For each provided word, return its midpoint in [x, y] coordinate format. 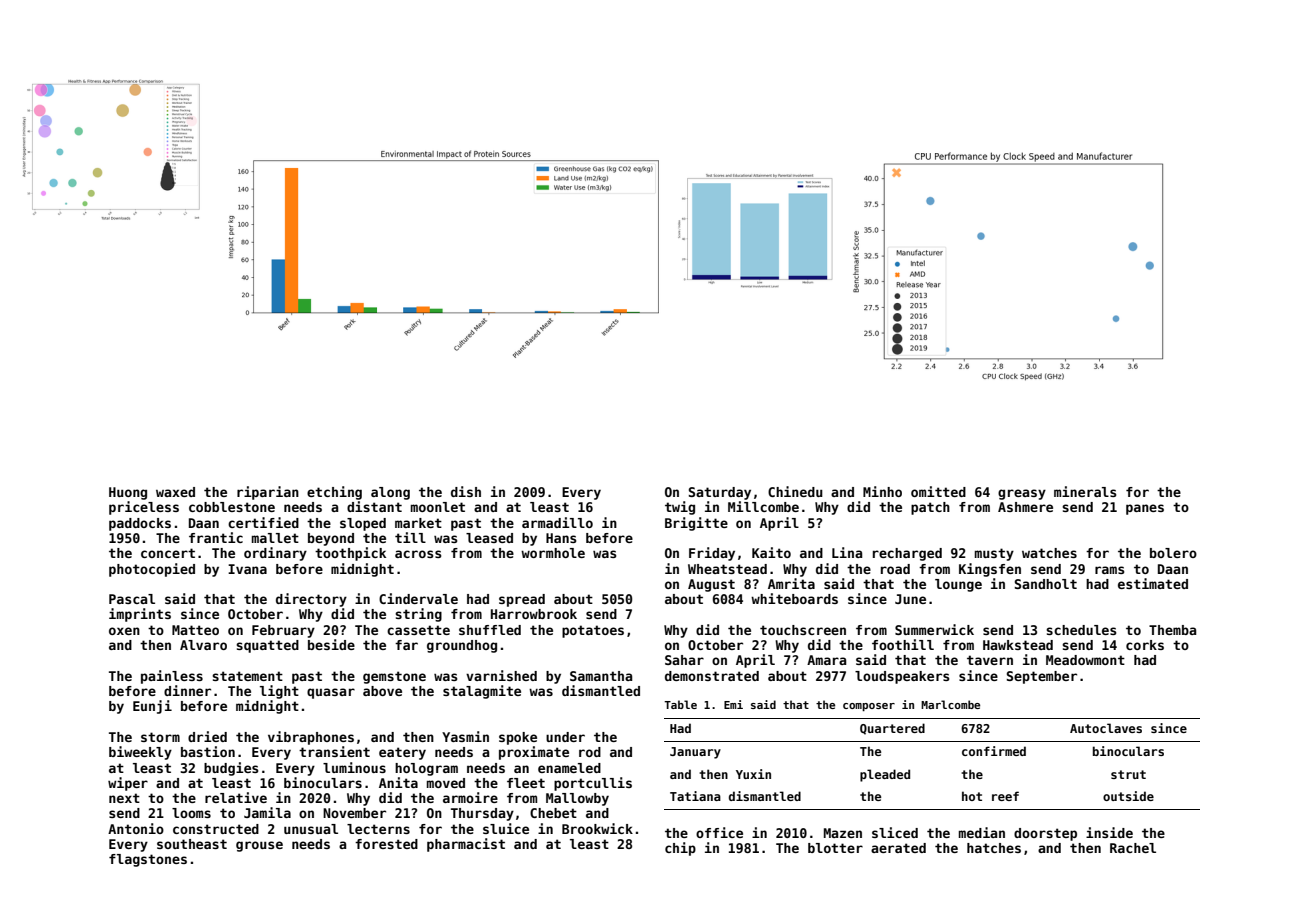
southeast [192, 844]
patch [930, 508]
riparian [268, 493]
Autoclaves [1106, 728]
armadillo [557, 522]
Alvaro [203, 645]
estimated [1153, 583]
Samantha [601, 676]
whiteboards [794, 598]
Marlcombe [950, 704]
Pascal [132, 599]
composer [869, 707]
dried [207, 736]
